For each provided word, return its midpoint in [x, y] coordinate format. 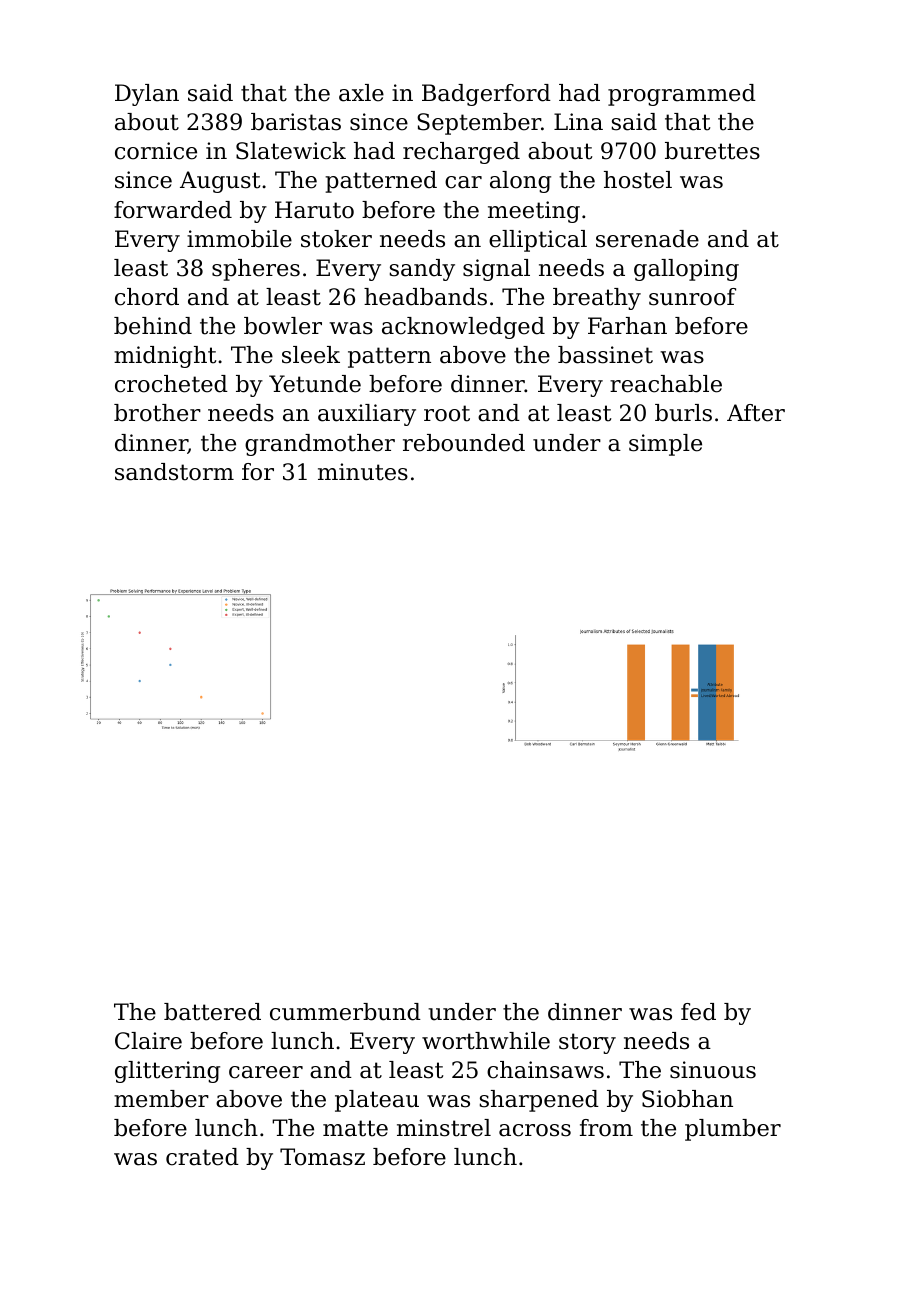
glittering [167, 1072]
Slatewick [291, 151]
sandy [422, 270]
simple [665, 445]
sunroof [692, 297]
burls [683, 413]
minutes [363, 472]
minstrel [444, 1128]
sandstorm [174, 472]
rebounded [464, 443]
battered [212, 1012]
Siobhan [687, 1099]
